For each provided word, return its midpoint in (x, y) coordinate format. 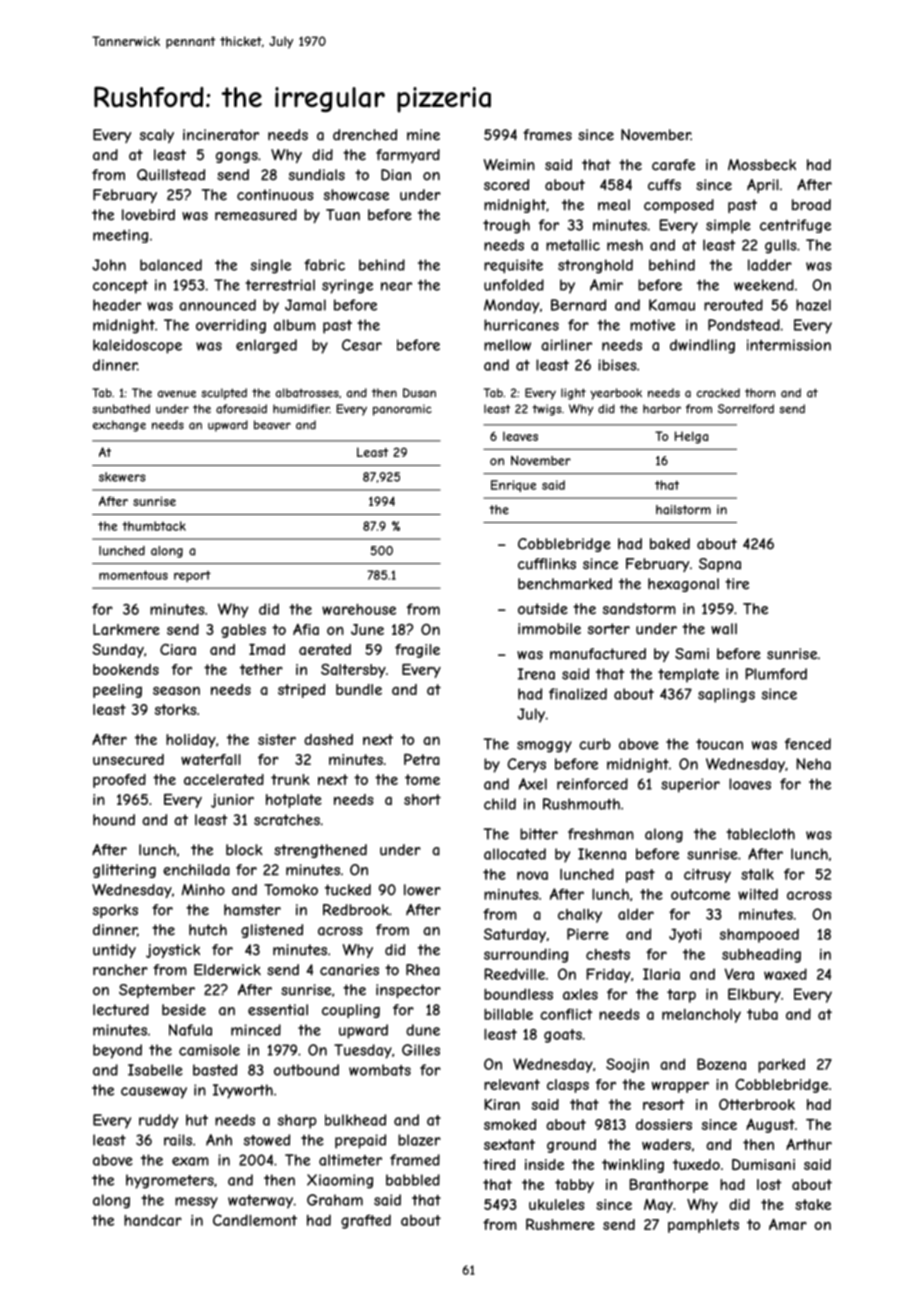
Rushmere (560, 1224)
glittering (124, 871)
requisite (513, 266)
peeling (117, 691)
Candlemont (255, 1220)
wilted (758, 894)
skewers (122, 477)
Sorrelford (746, 409)
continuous (275, 195)
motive (652, 325)
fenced (808, 744)
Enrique (513, 486)
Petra (422, 759)
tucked (348, 890)
